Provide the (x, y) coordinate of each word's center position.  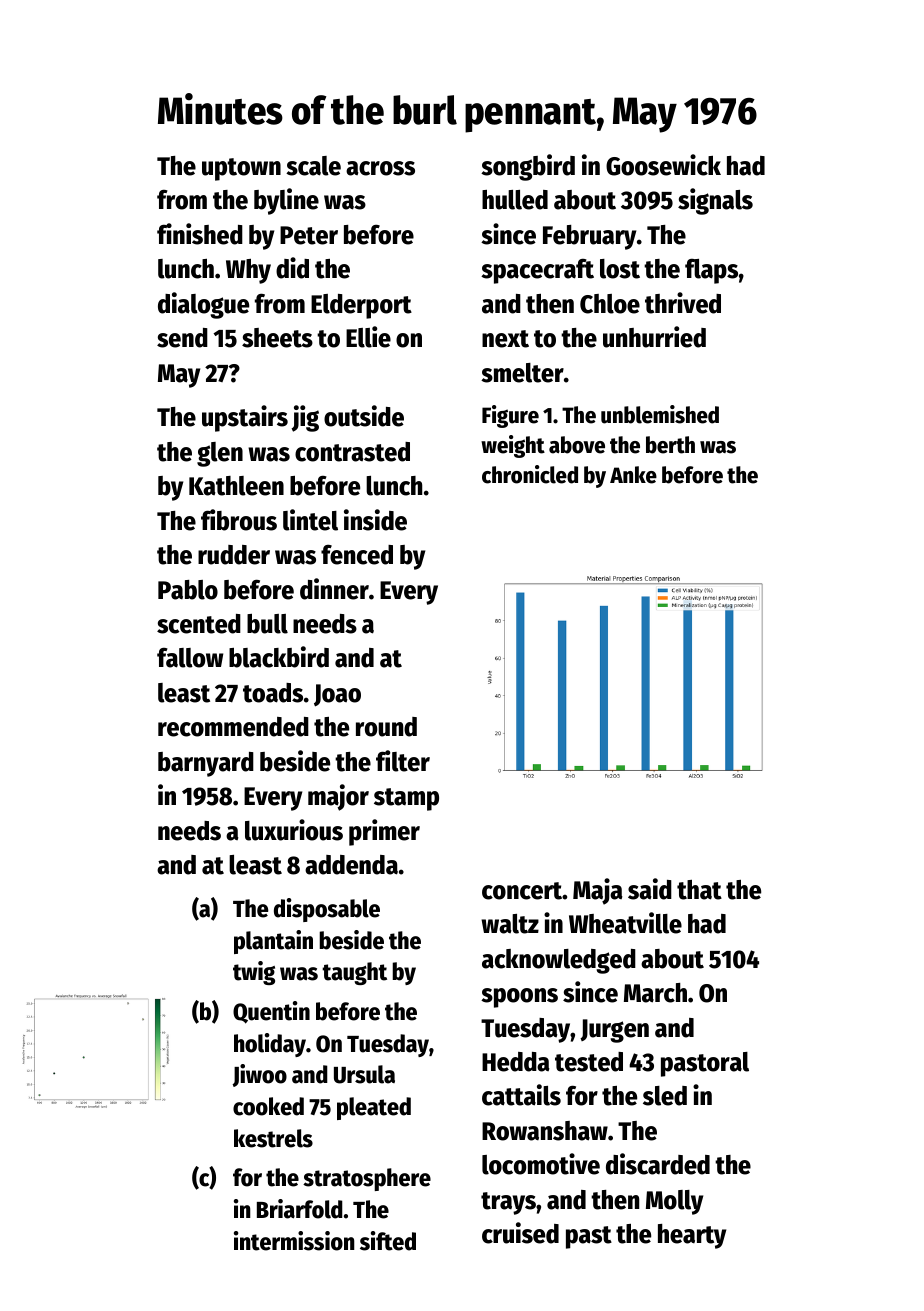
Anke (633, 475)
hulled (515, 200)
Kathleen (236, 486)
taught (354, 973)
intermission (294, 1241)
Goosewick (663, 165)
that (699, 890)
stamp (406, 799)
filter (403, 761)
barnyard (206, 764)
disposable (327, 910)
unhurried (654, 337)
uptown (241, 169)
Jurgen (614, 1031)
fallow (190, 658)
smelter (522, 373)
